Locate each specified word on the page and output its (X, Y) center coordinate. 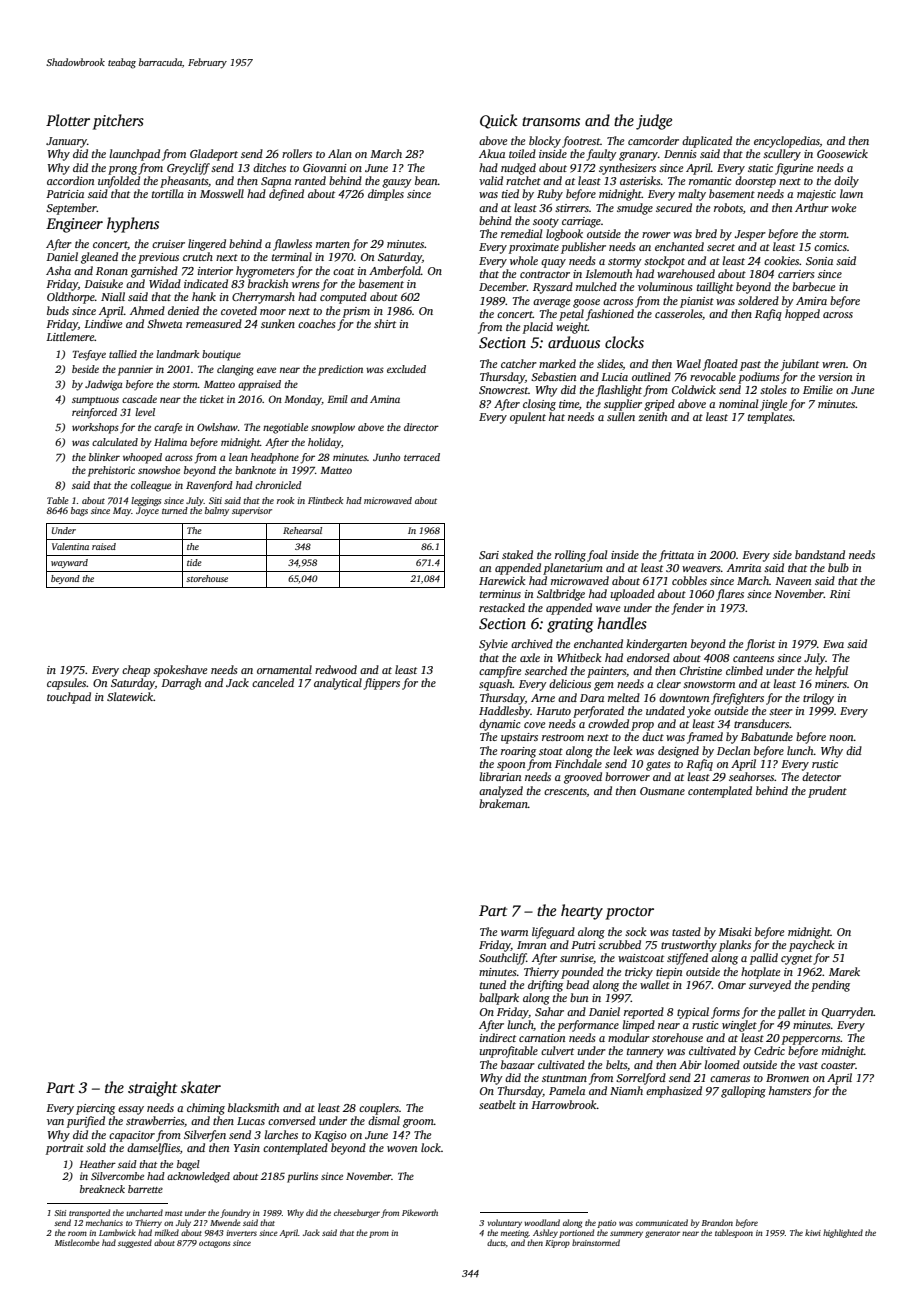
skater (201, 1087)
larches (281, 1134)
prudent (827, 792)
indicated (206, 283)
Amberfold (395, 272)
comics (830, 247)
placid (538, 328)
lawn (851, 193)
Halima (170, 442)
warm (514, 933)
